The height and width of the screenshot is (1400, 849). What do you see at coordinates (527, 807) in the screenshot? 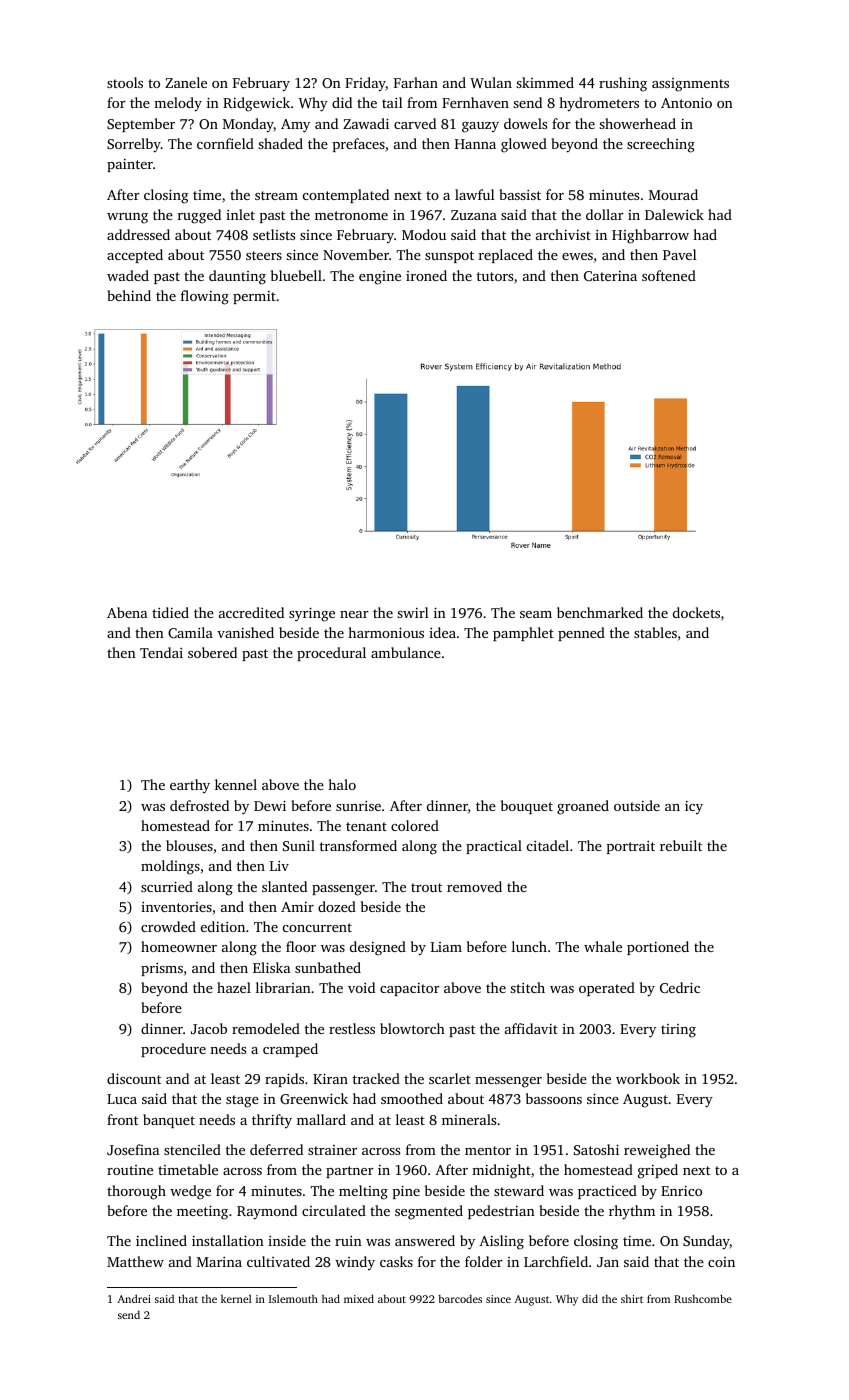
I see `bouquet` at bounding box center [527, 807].
